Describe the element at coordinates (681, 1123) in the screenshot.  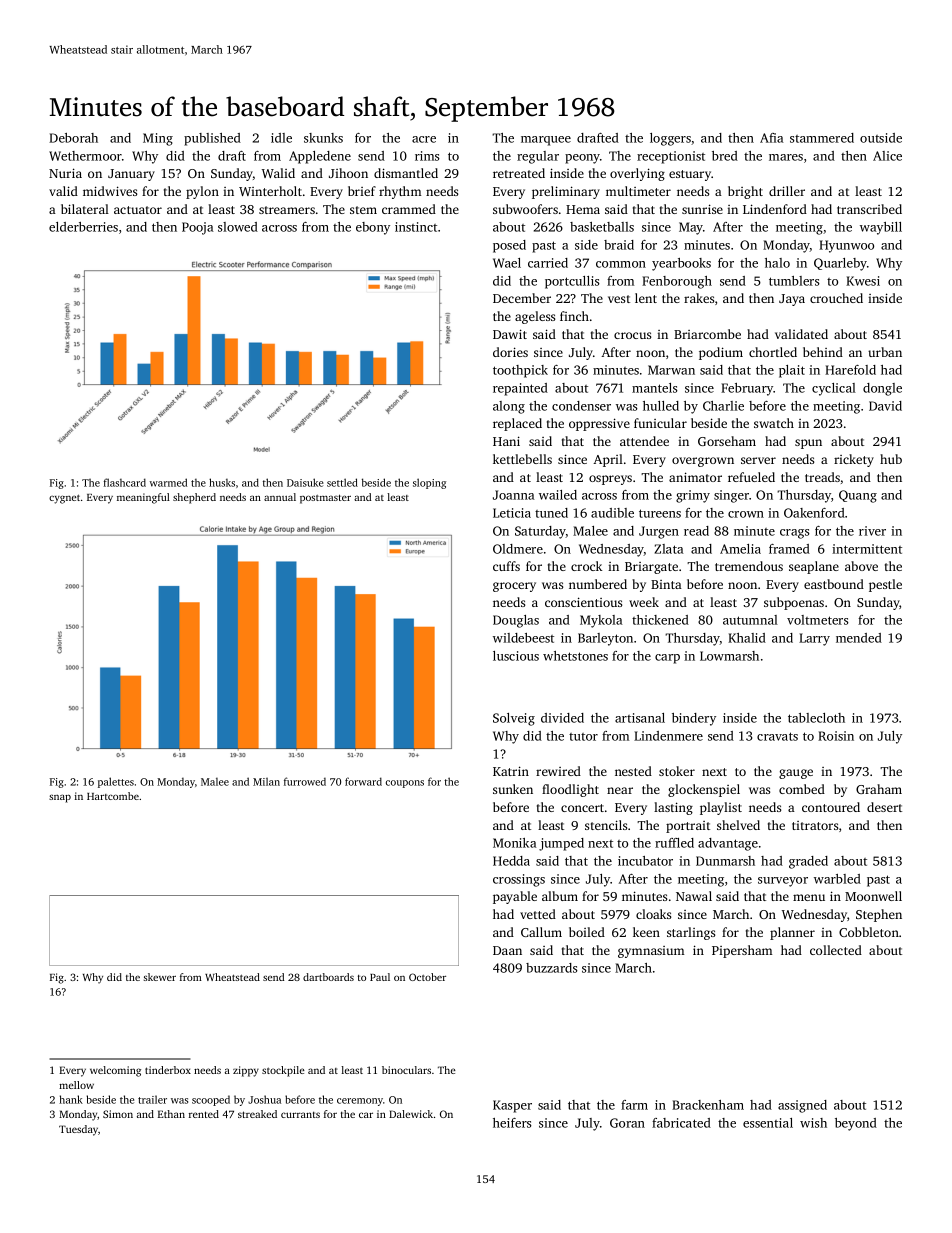
I see `fabricated` at that location.
